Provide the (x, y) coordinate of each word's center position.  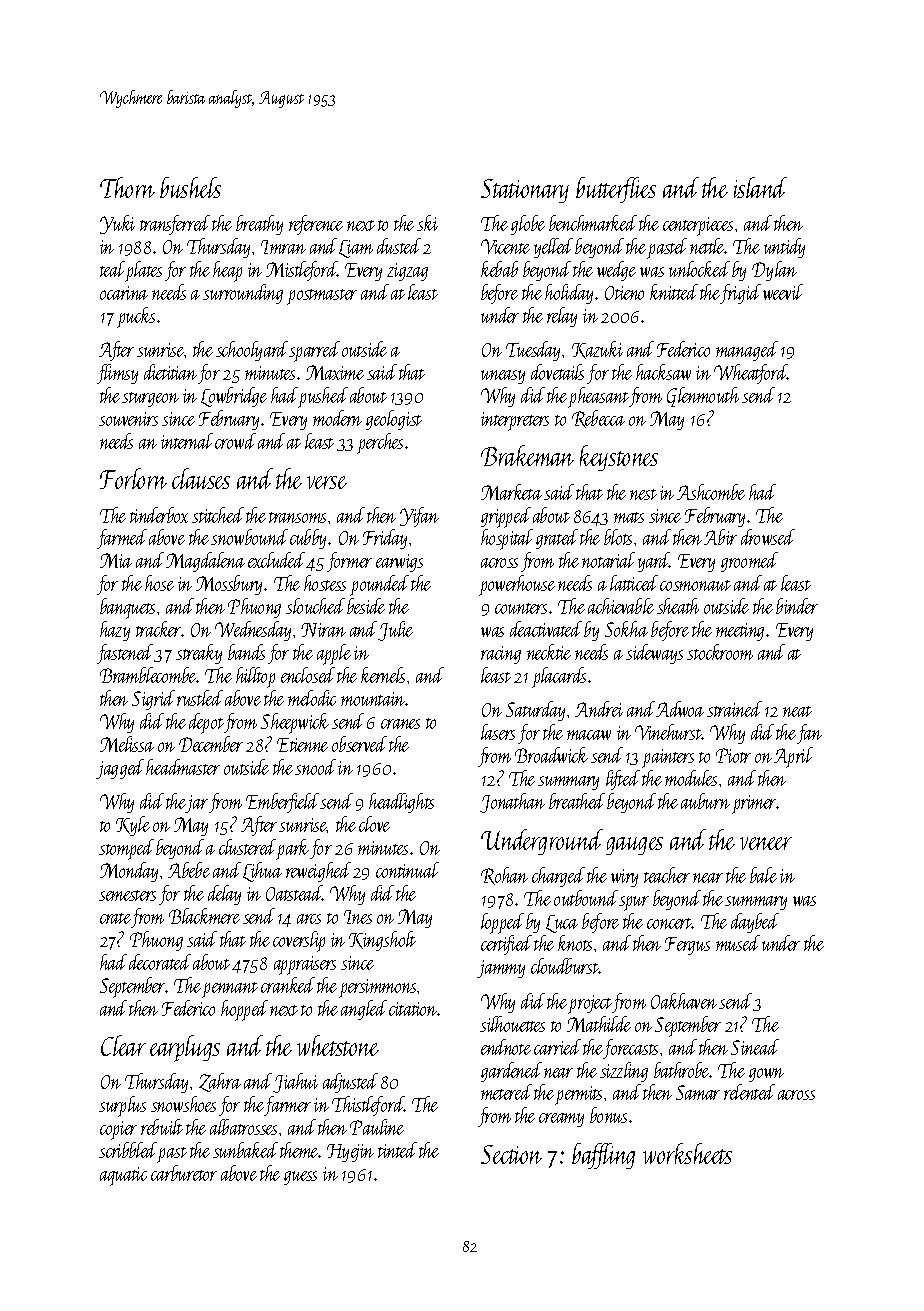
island (760, 187)
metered (506, 1092)
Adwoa (680, 709)
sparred (315, 351)
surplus (122, 1106)
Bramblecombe (148, 675)
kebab (499, 269)
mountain (373, 699)
